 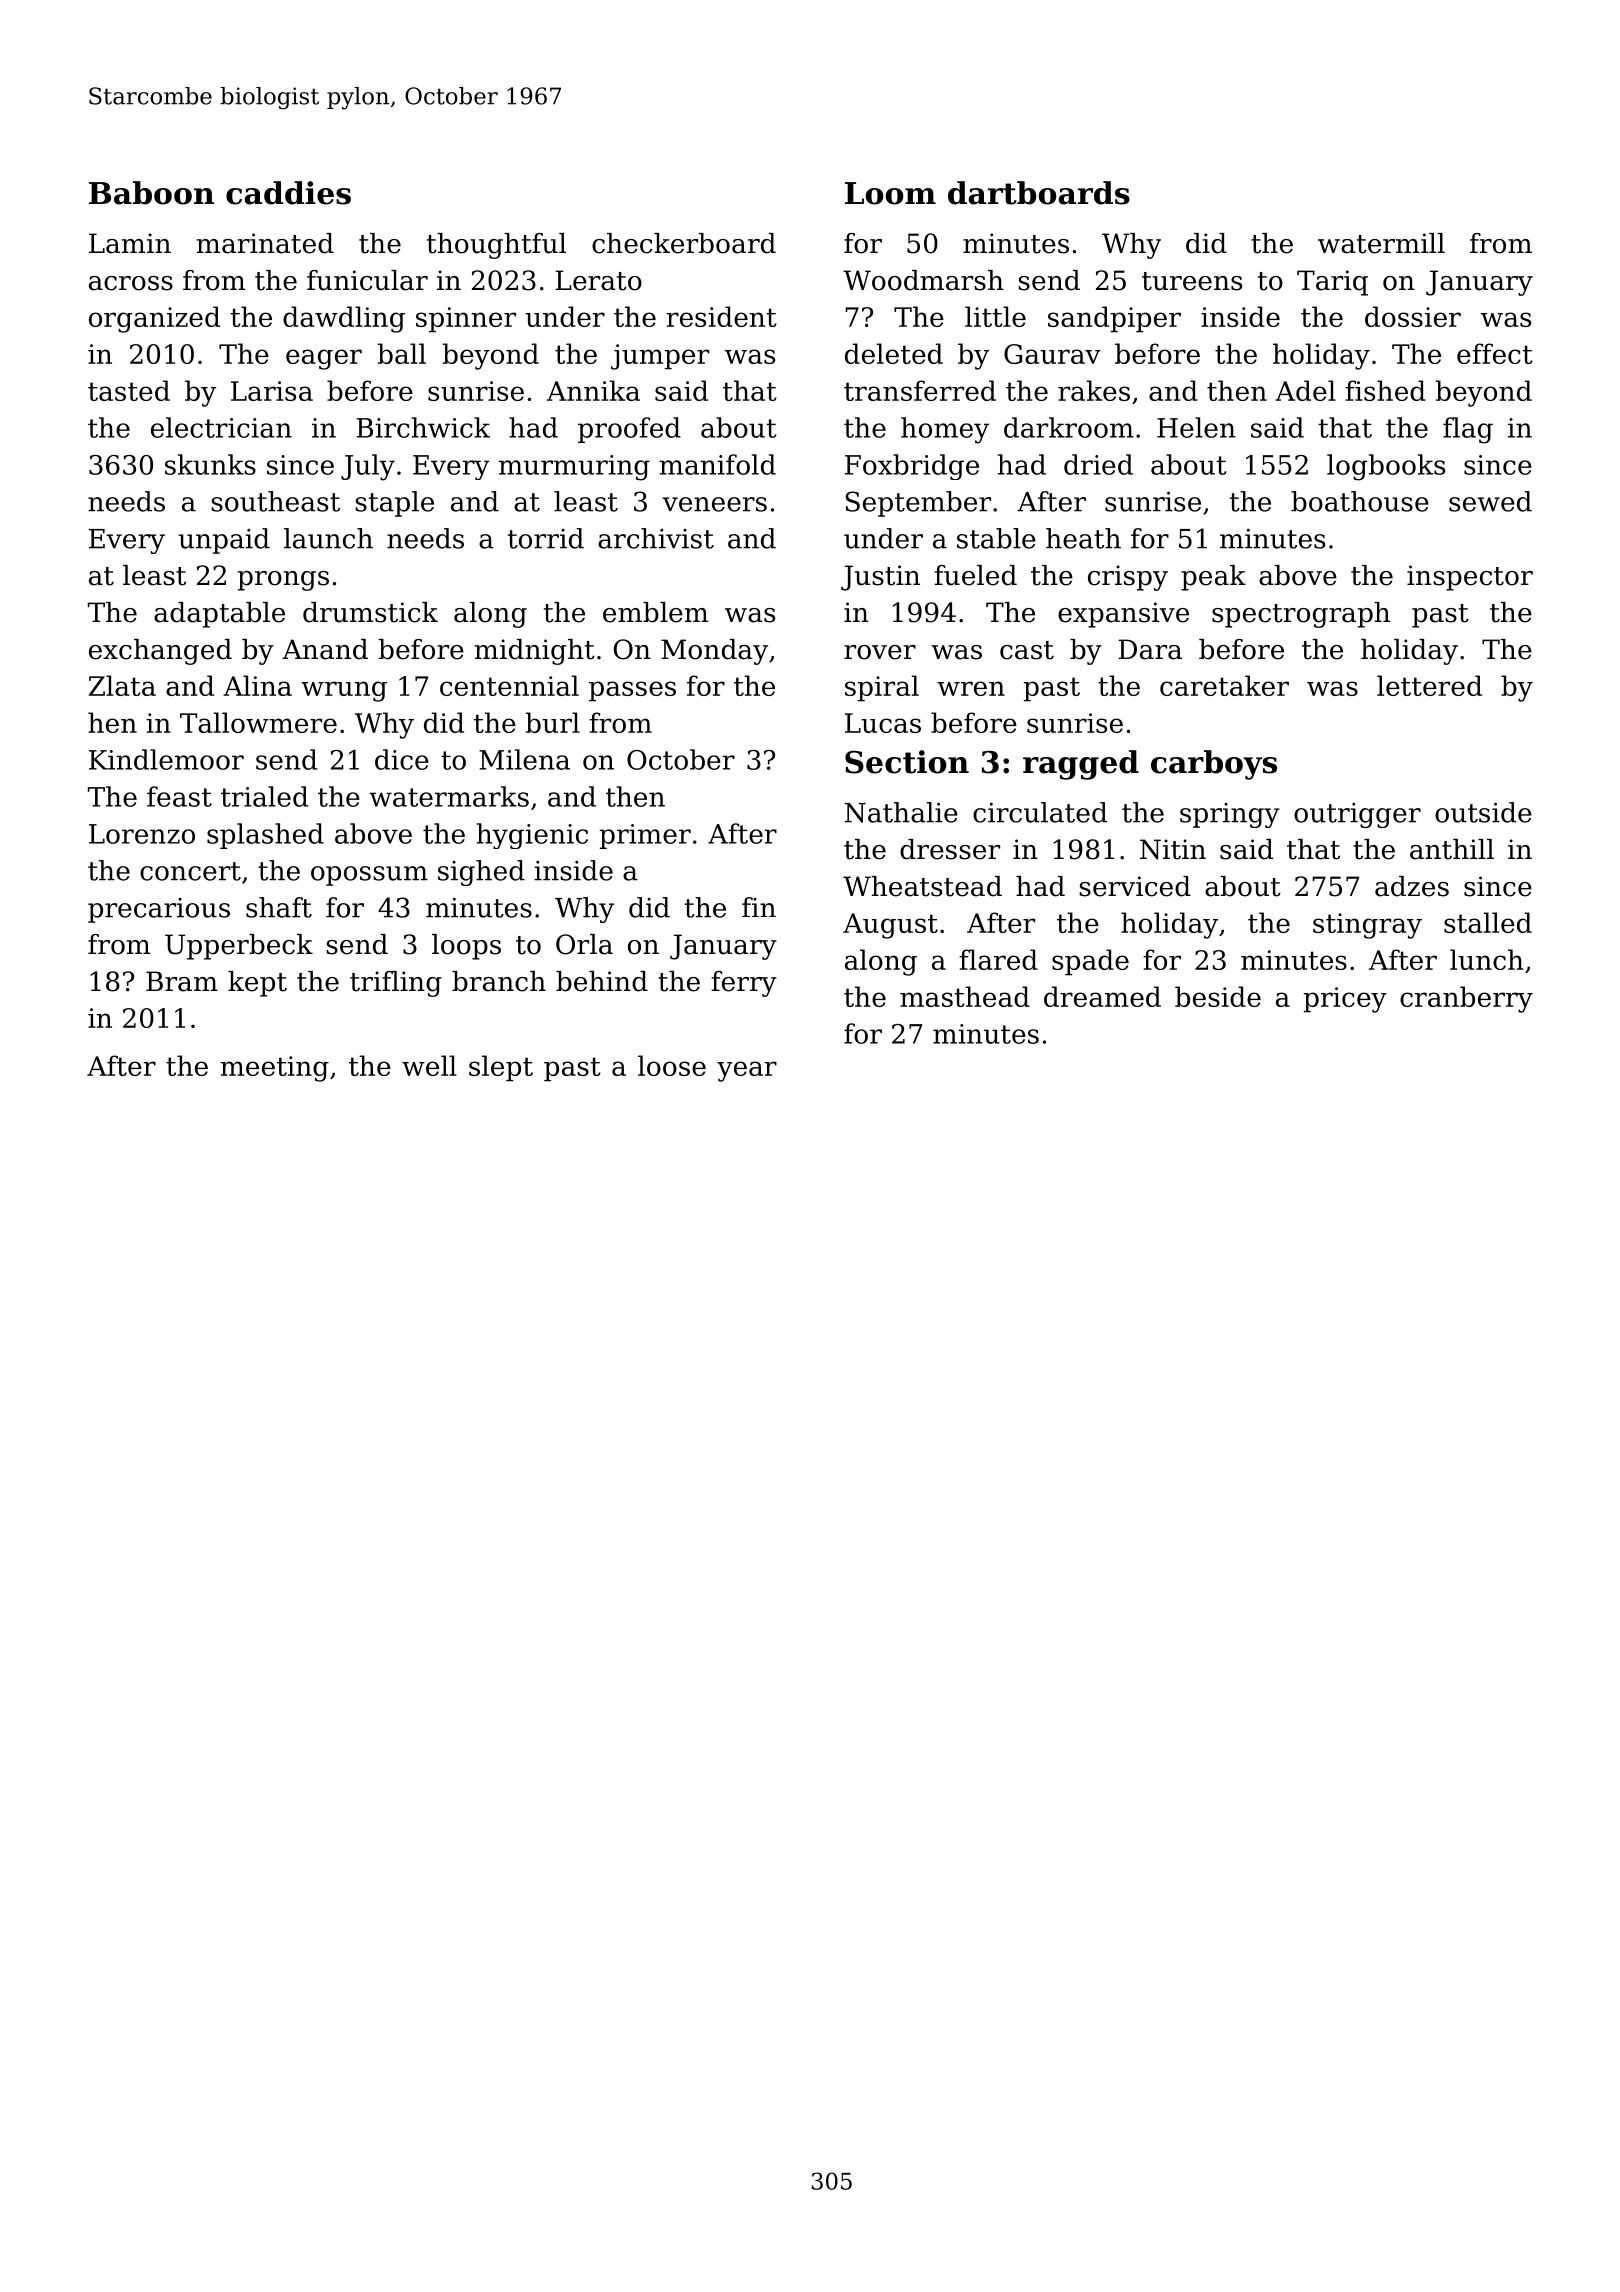 What do you see at coordinates (265, 836) in the image?
I see `splashed` at bounding box center [265, 836].
